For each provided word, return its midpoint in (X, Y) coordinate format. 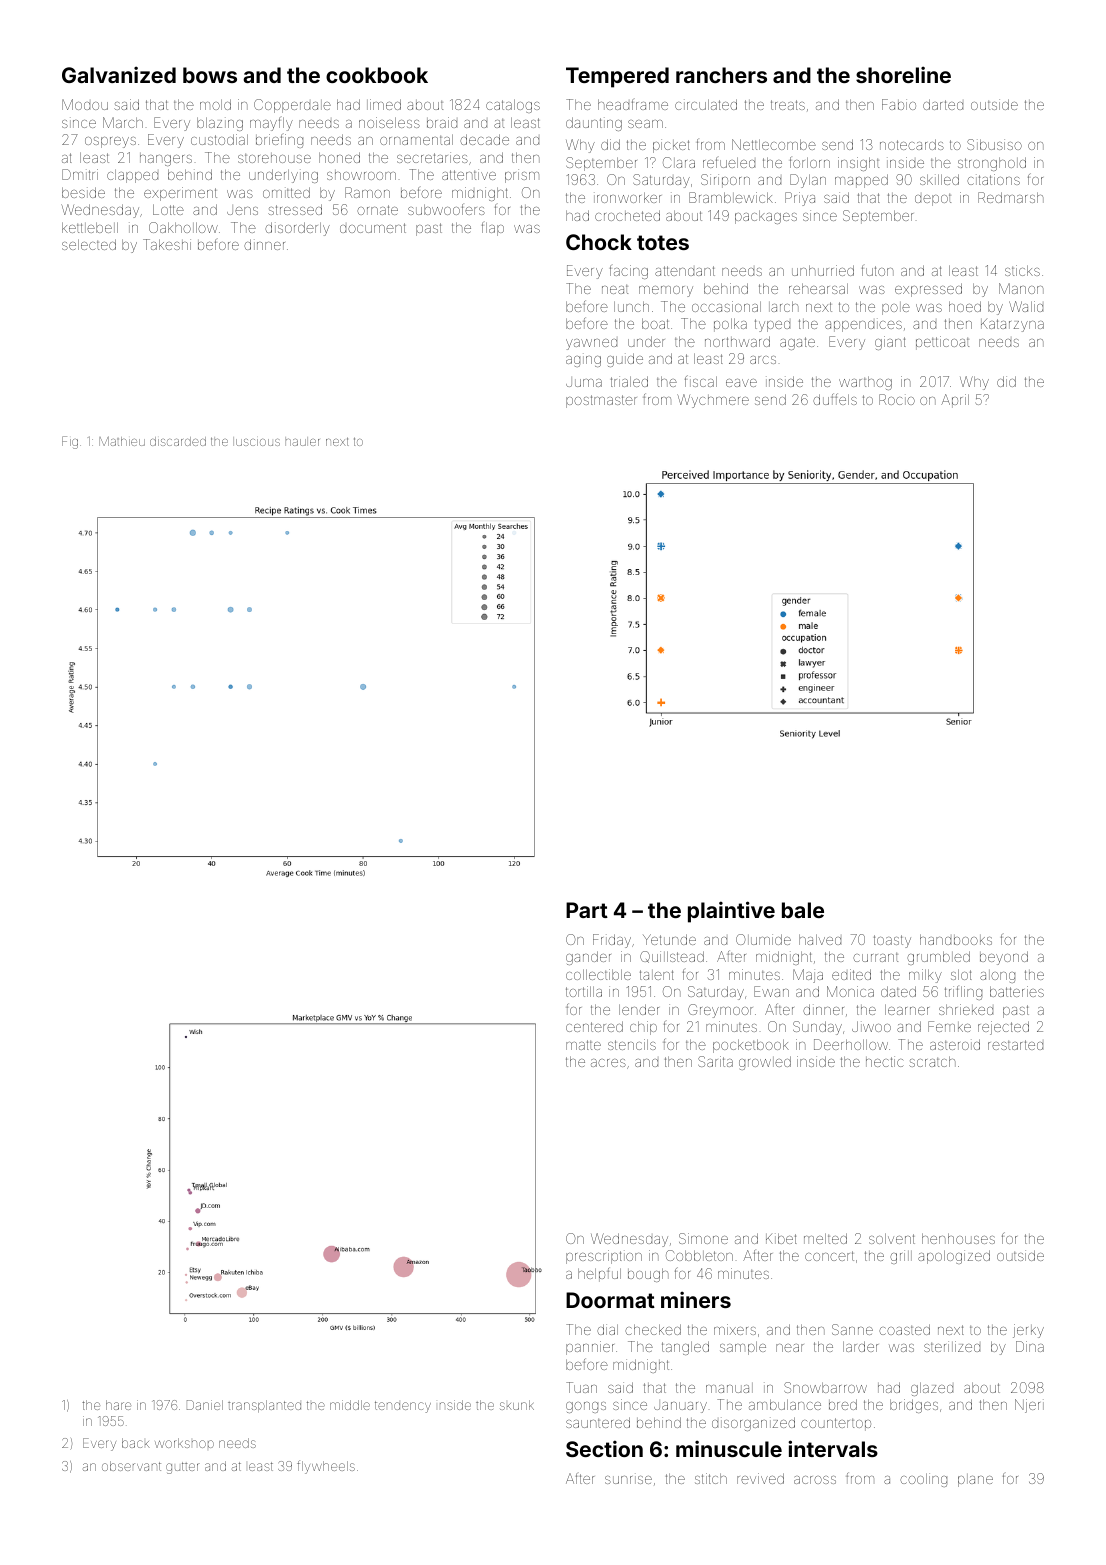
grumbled (938, 958)
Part (587, 910)
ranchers (721, 75)
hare (118, 1405)
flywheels (326, 1467)
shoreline (903, 74)
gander (588, 958)
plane (975, 1480)
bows (210, 75)
